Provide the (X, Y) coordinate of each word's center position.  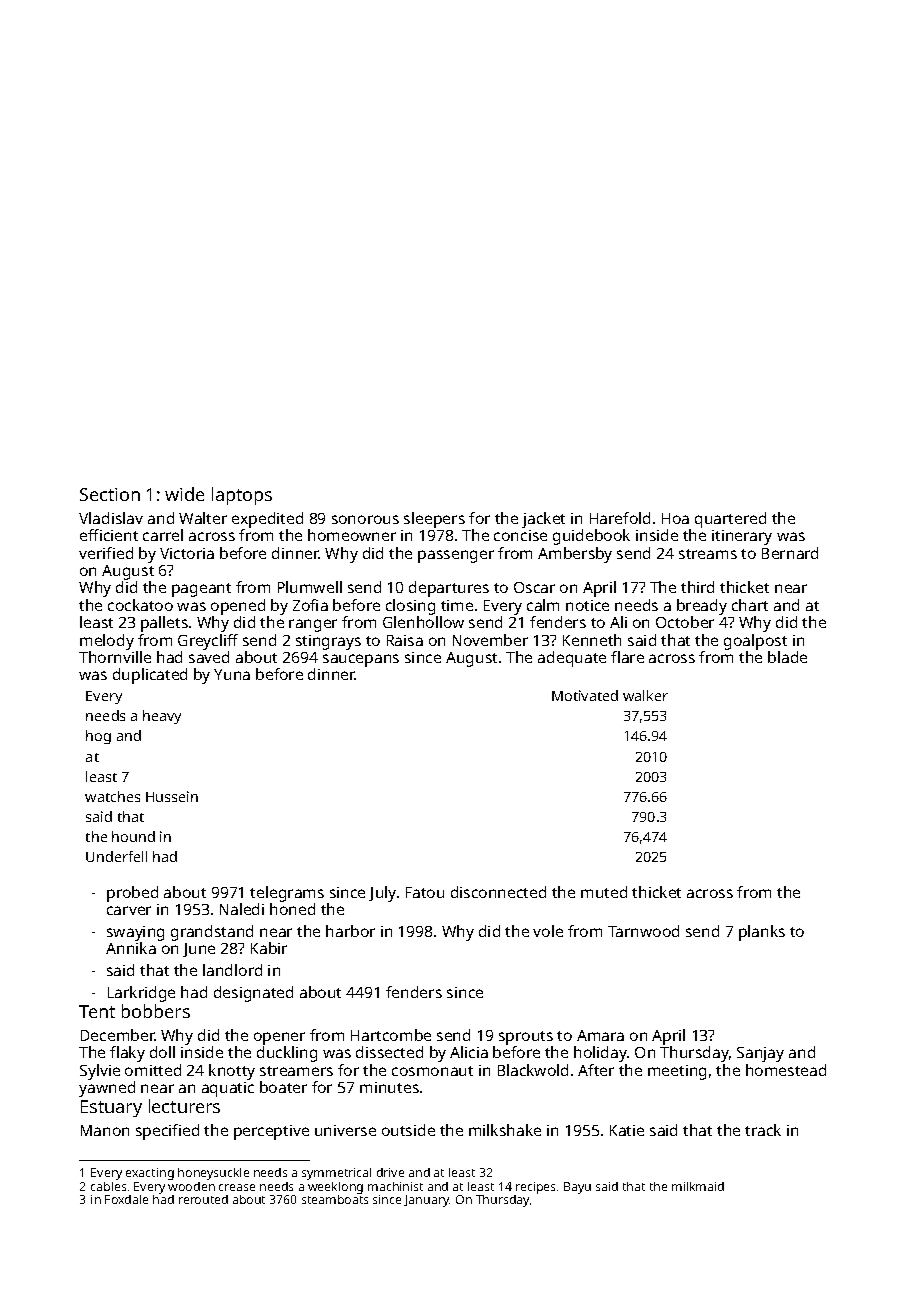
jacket (543, 520)
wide (184, 494)
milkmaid (698, 1186)
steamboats (335, 1199)
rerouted (203, 1199)
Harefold (620, 518)
